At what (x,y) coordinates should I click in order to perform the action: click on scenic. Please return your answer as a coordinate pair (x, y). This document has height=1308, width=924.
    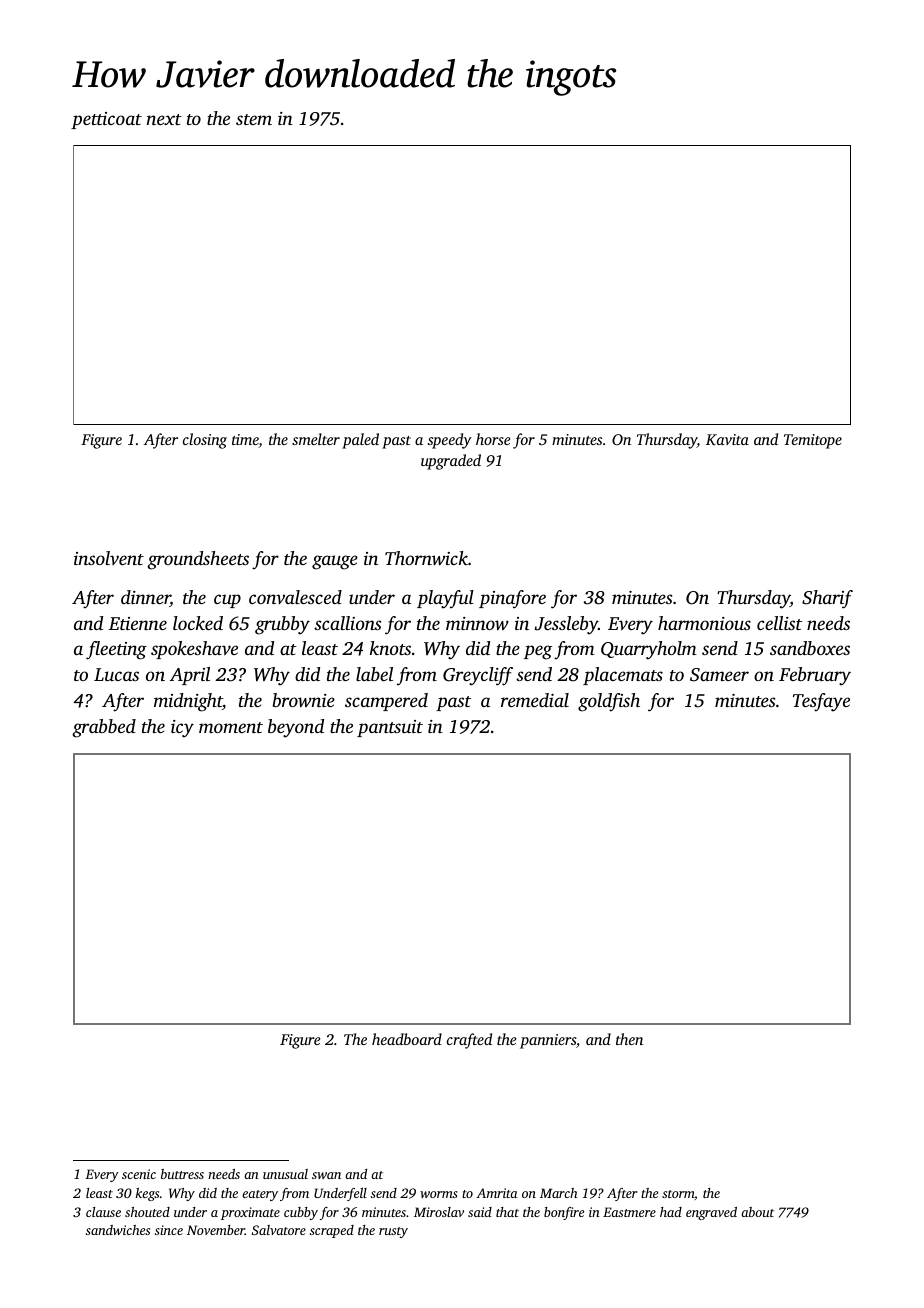
    Looking at the image, I should click on (139, 1174).
